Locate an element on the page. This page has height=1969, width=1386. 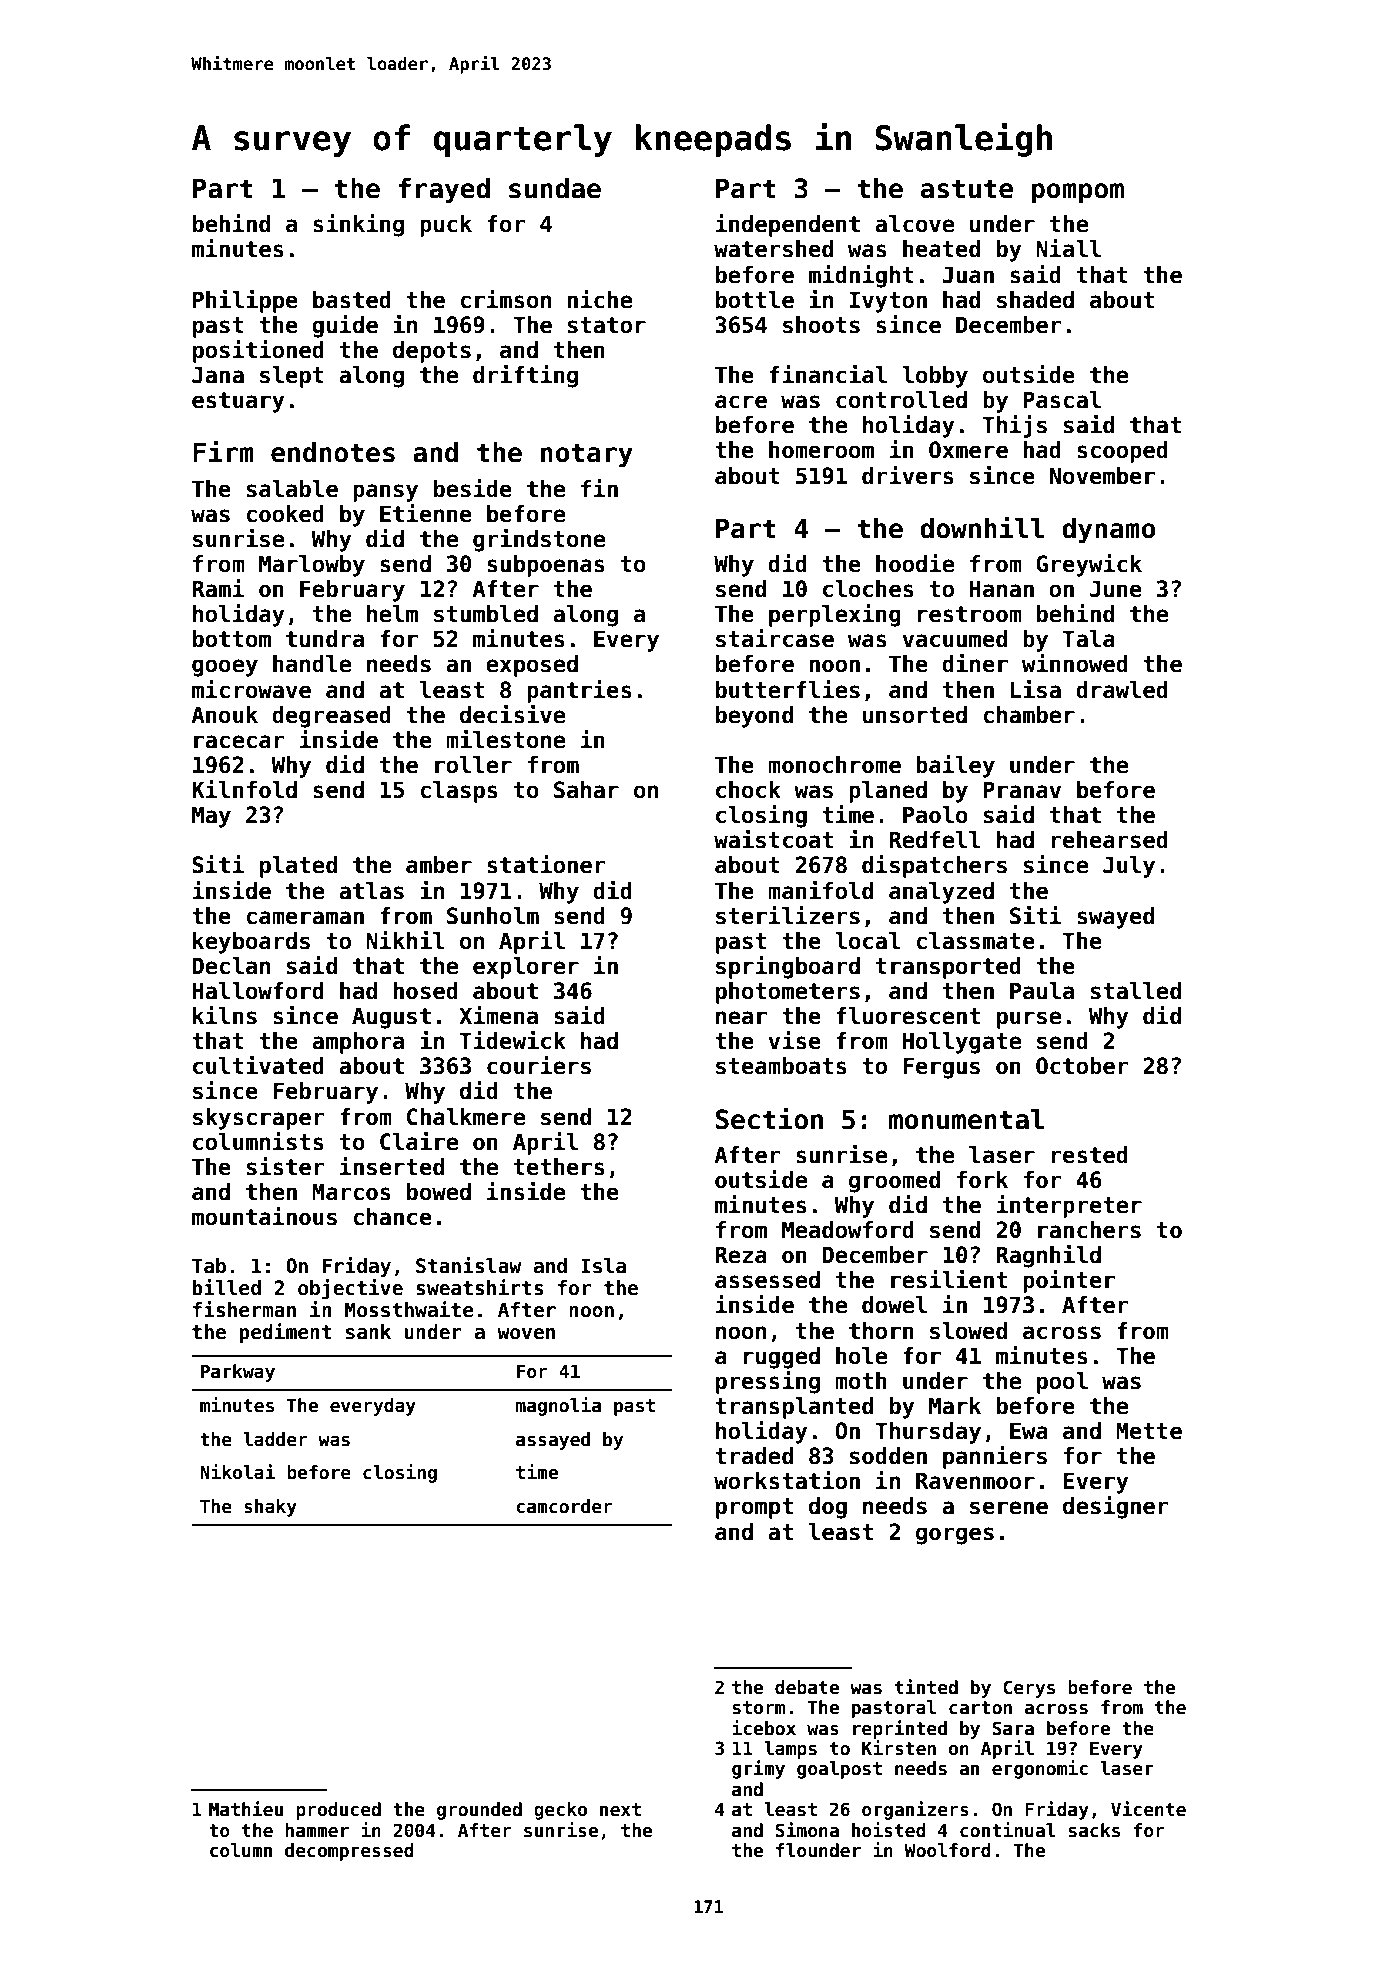
decompressed is located at coordinates (349, 1852).
